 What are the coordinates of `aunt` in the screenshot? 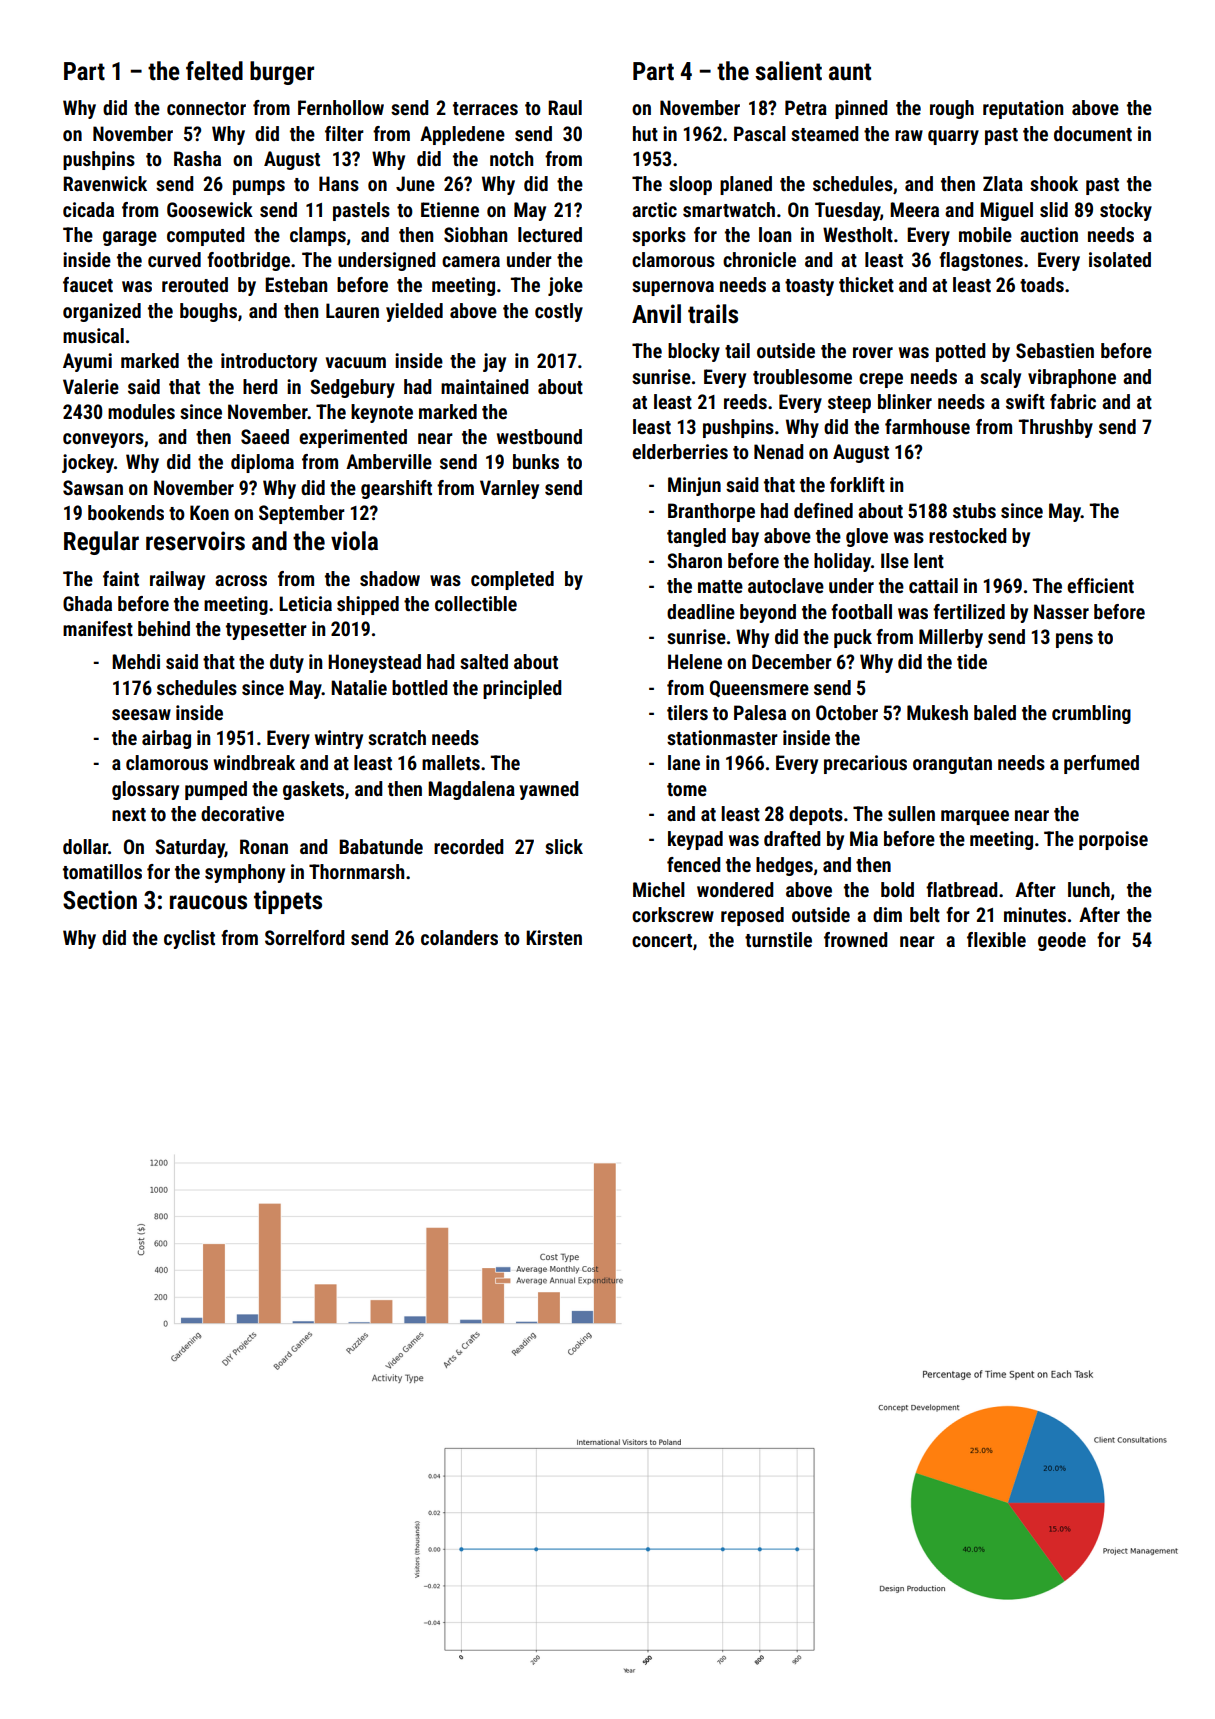 It's located at (850, 72).
